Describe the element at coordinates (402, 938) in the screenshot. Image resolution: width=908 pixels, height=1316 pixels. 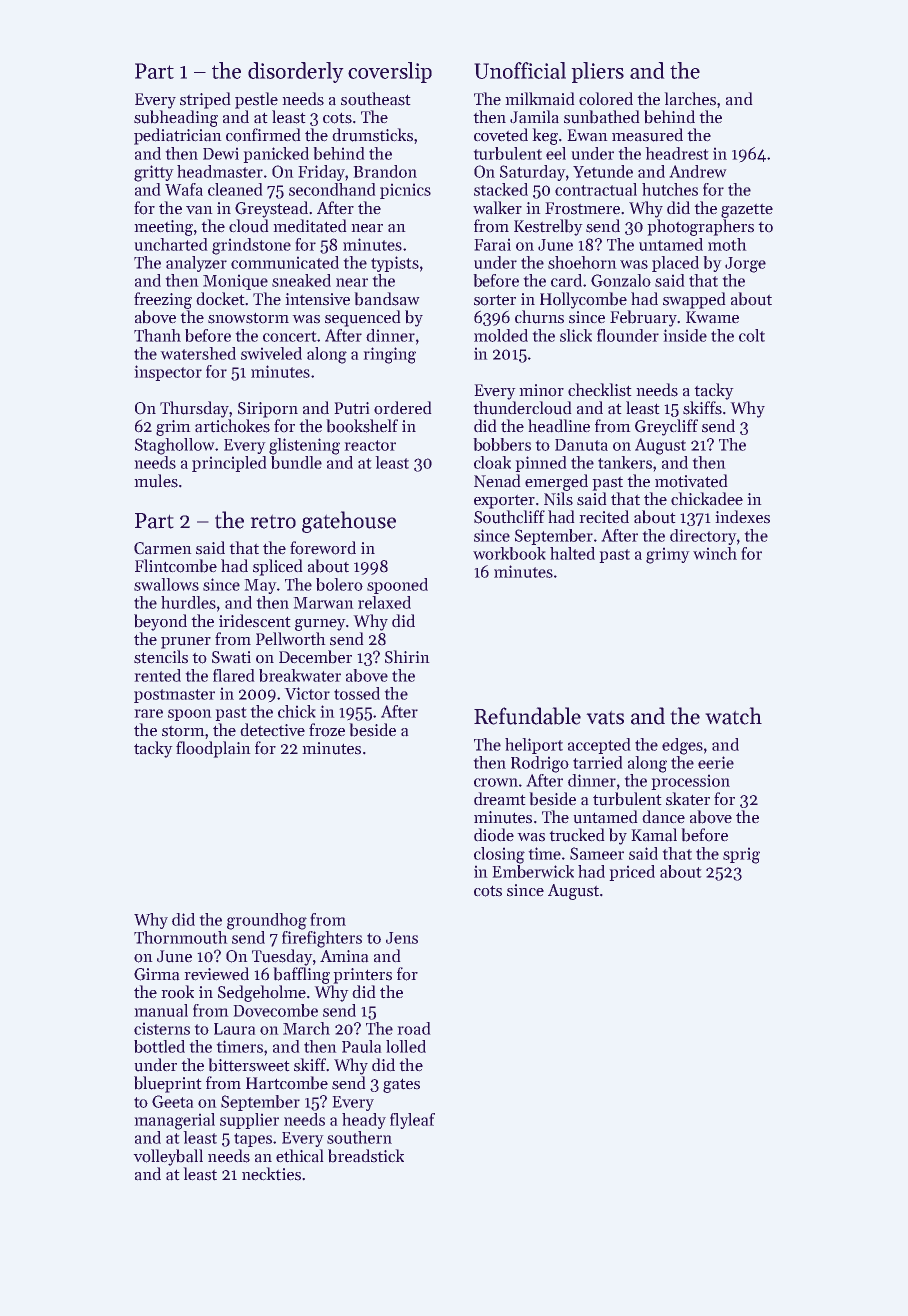
I see `Jens` at that location.
